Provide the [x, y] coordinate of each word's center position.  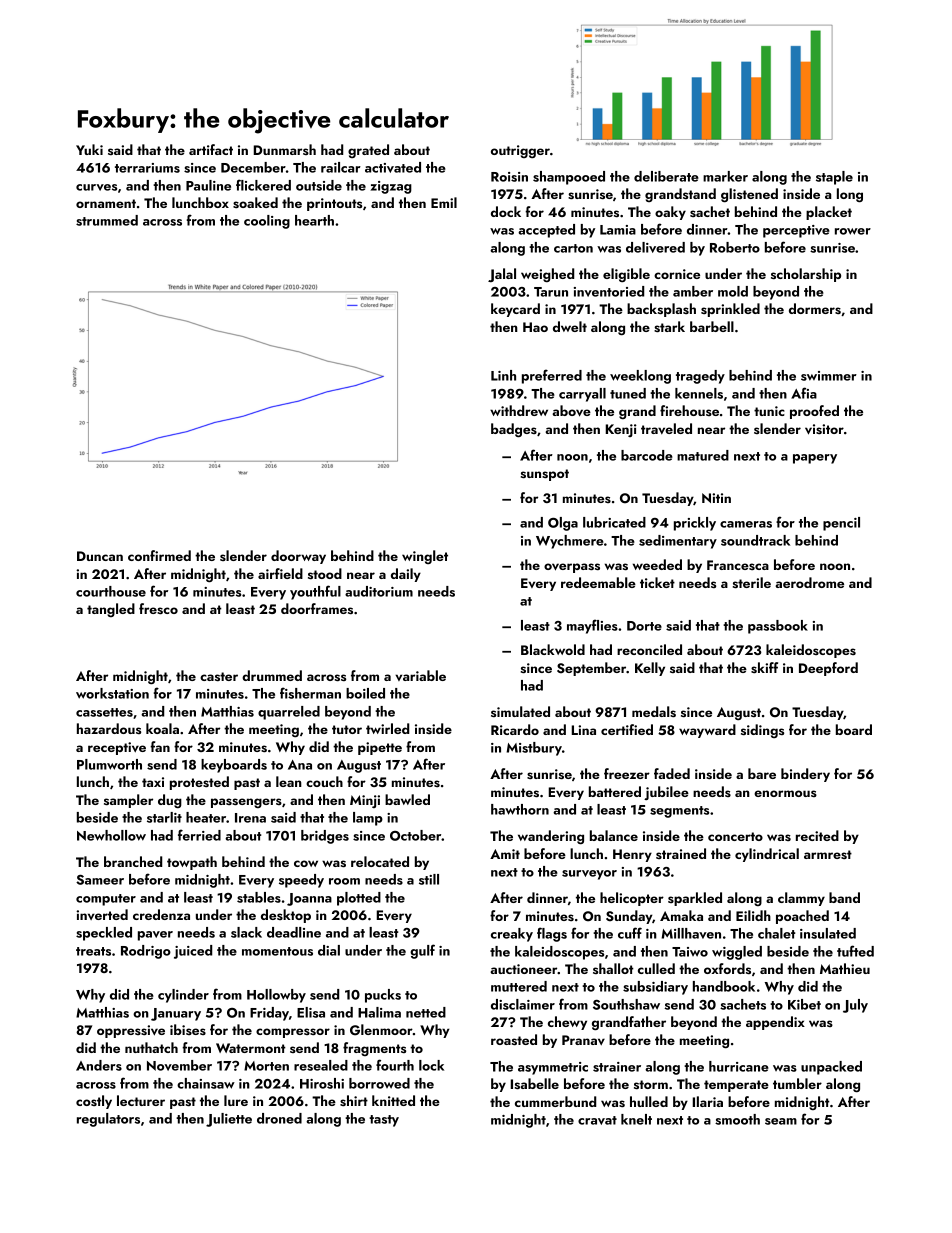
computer [106, 900]
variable [420, 675]
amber [693, 291]
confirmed [159, 555]
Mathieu [845, 968]
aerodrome [809, 582]
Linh [503, 375]
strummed [107, 220]
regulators [108, 1120]
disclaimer [523, 1004]
